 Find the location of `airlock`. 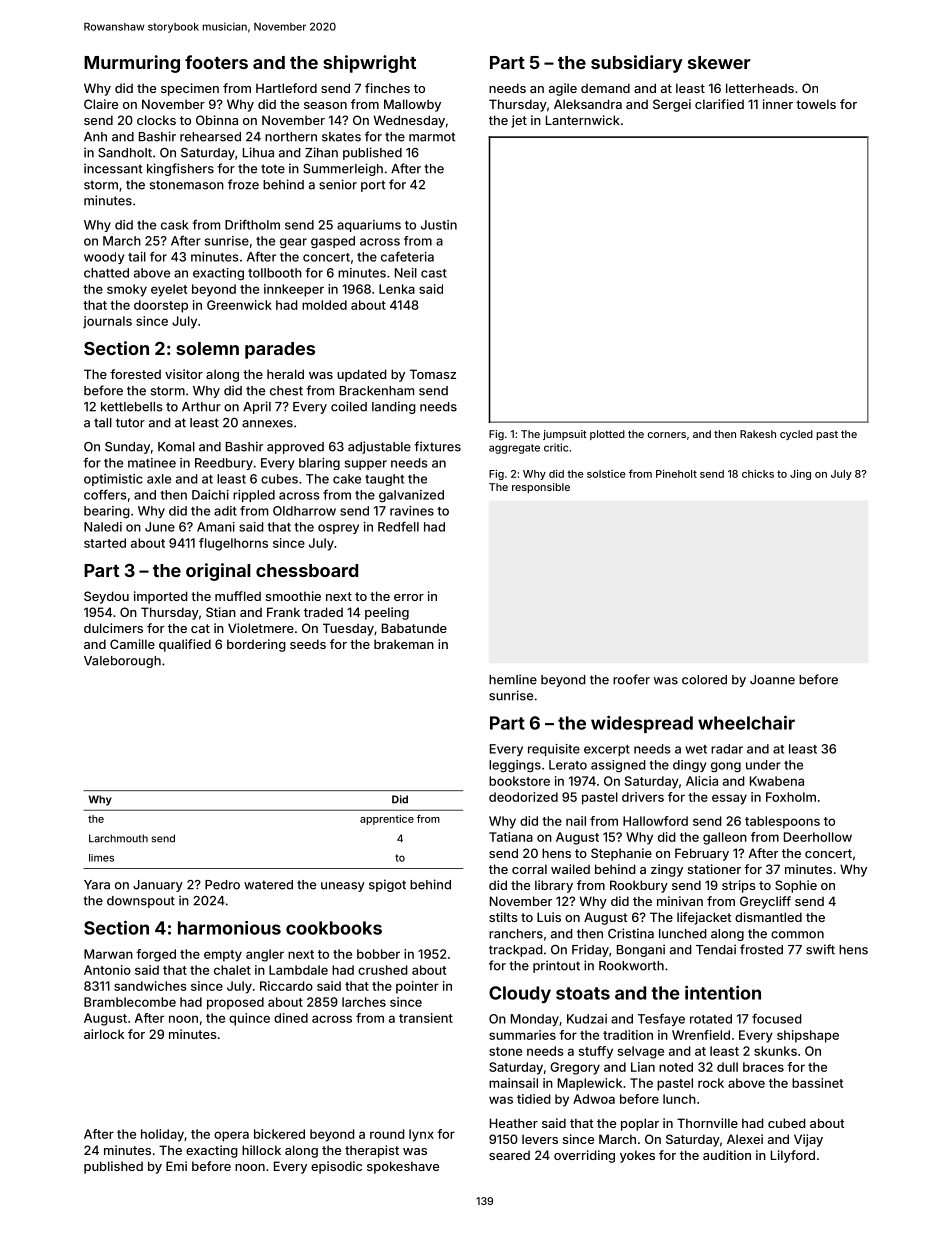

airlock is located at coordinates (104, 1034).
